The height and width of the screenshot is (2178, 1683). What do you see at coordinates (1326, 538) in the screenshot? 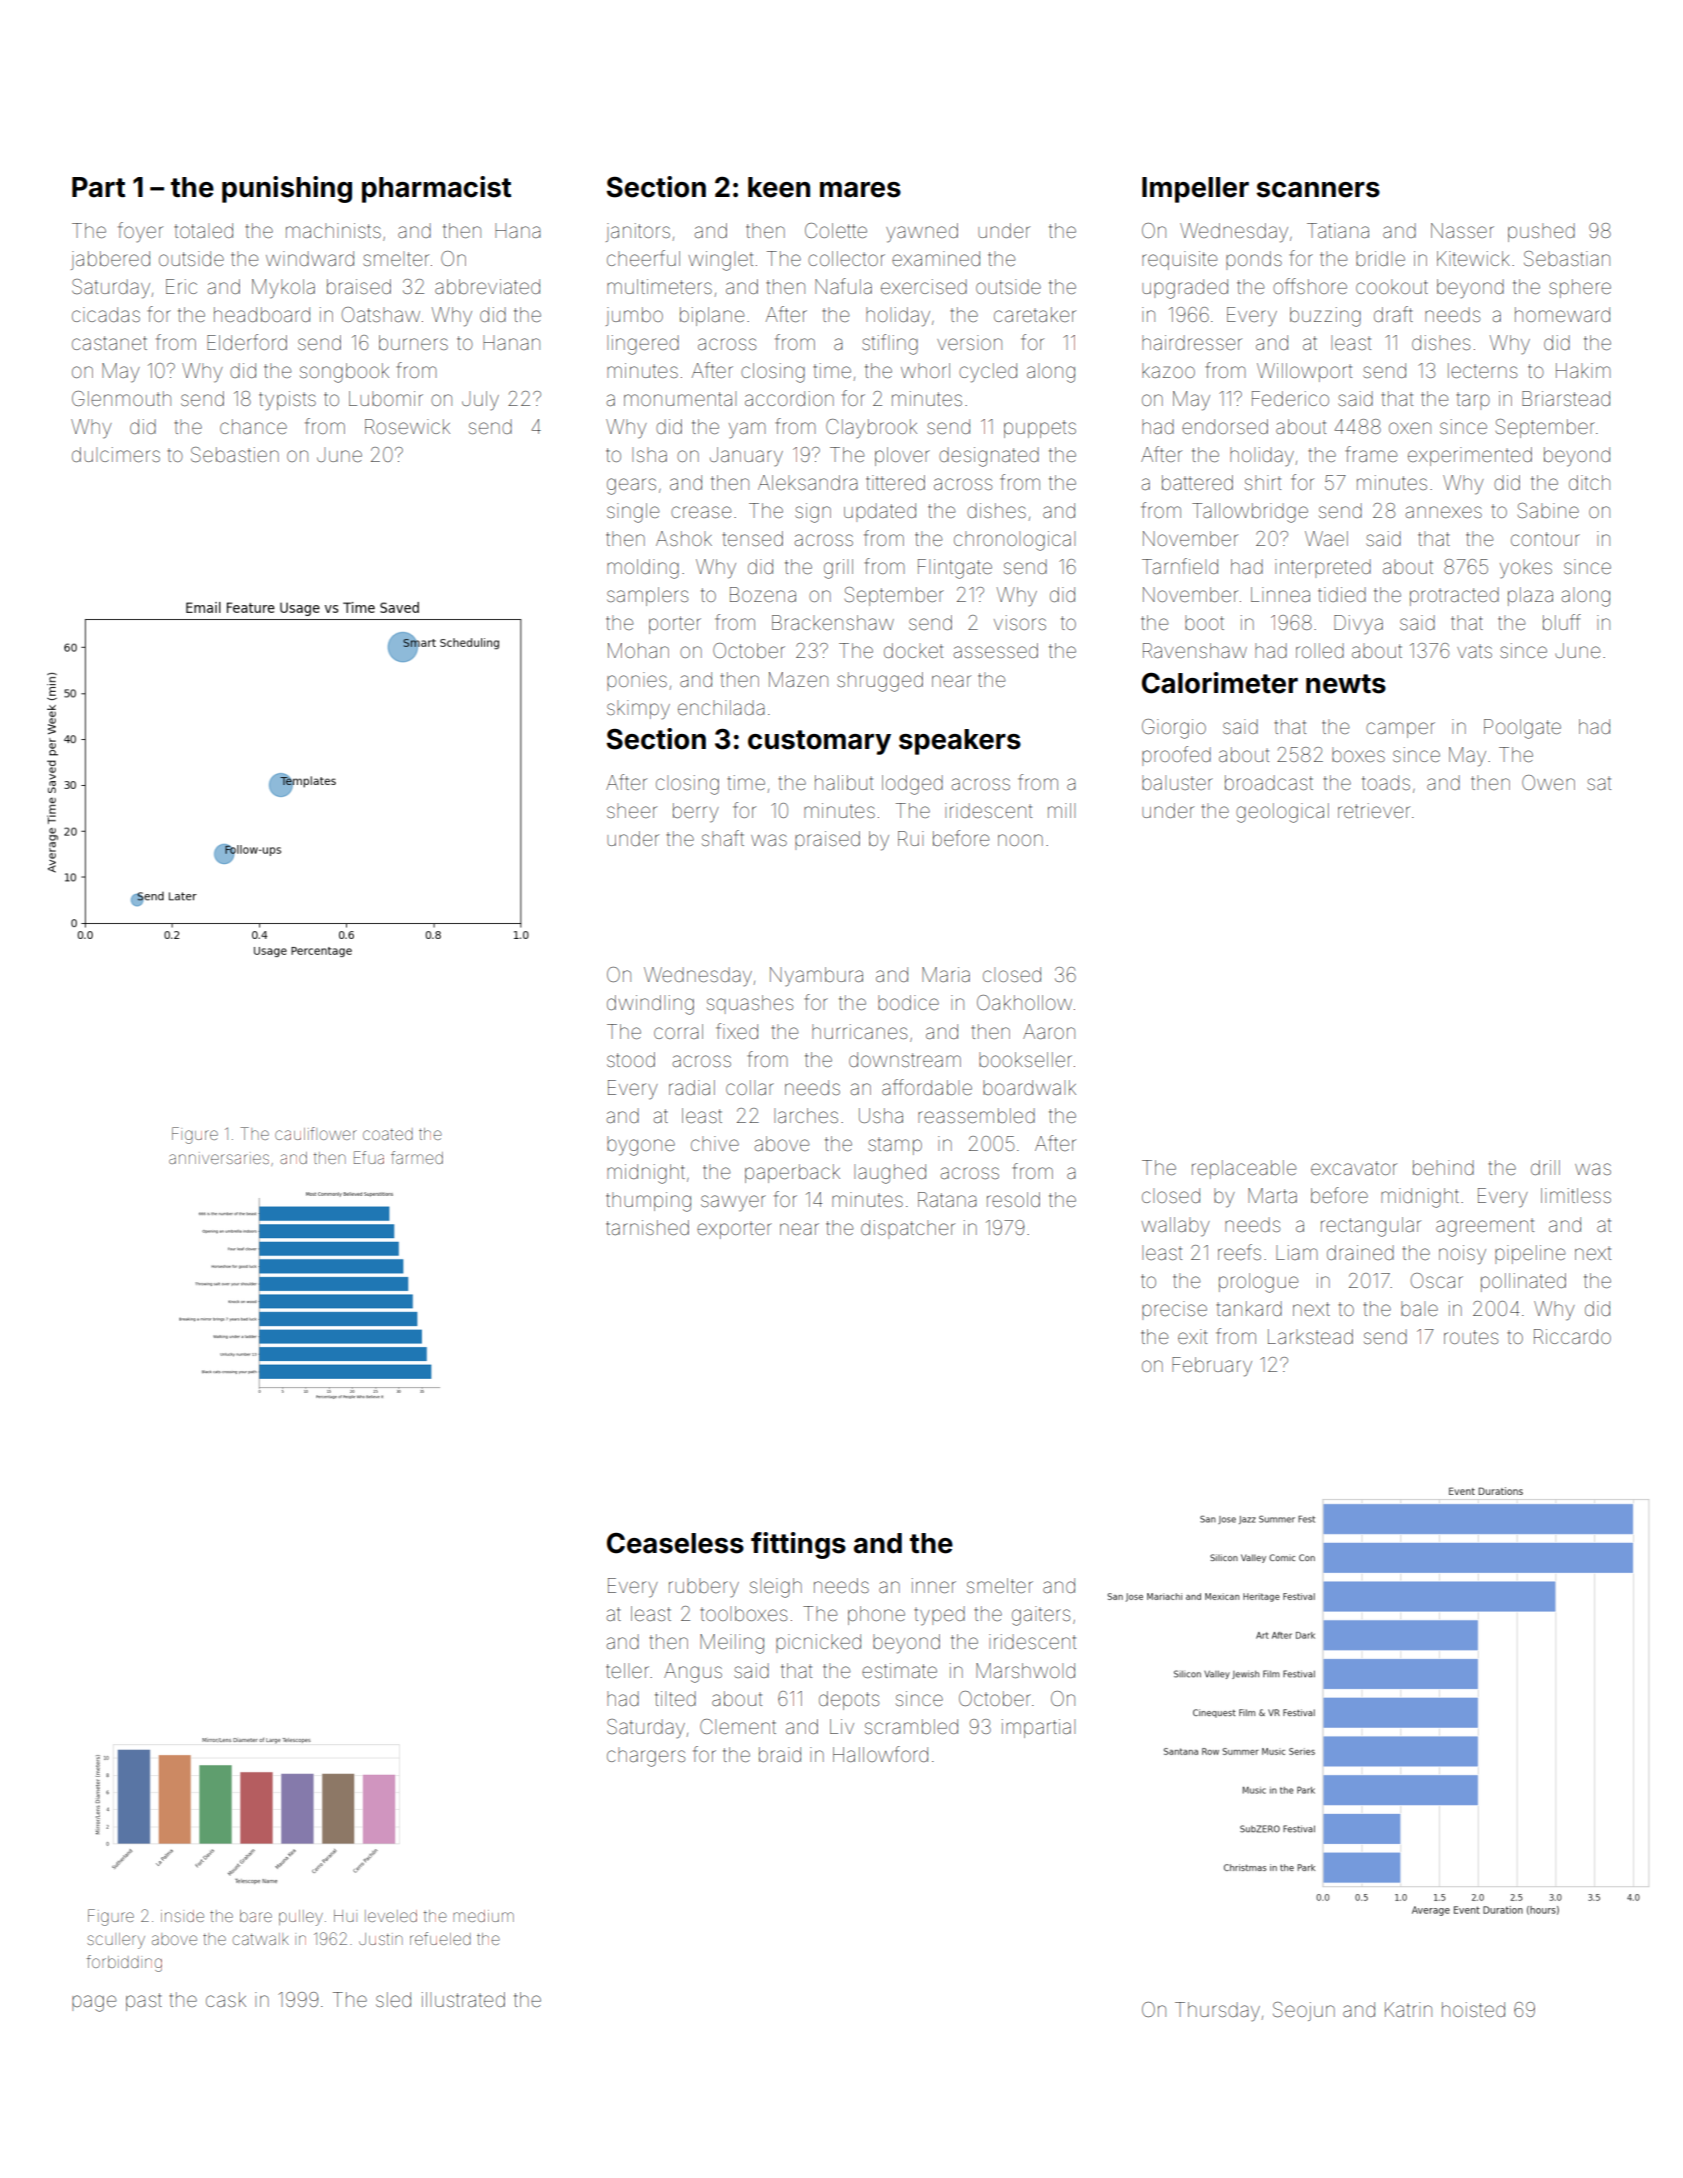
I see `Wael` at bounding box center [1326, 538].
